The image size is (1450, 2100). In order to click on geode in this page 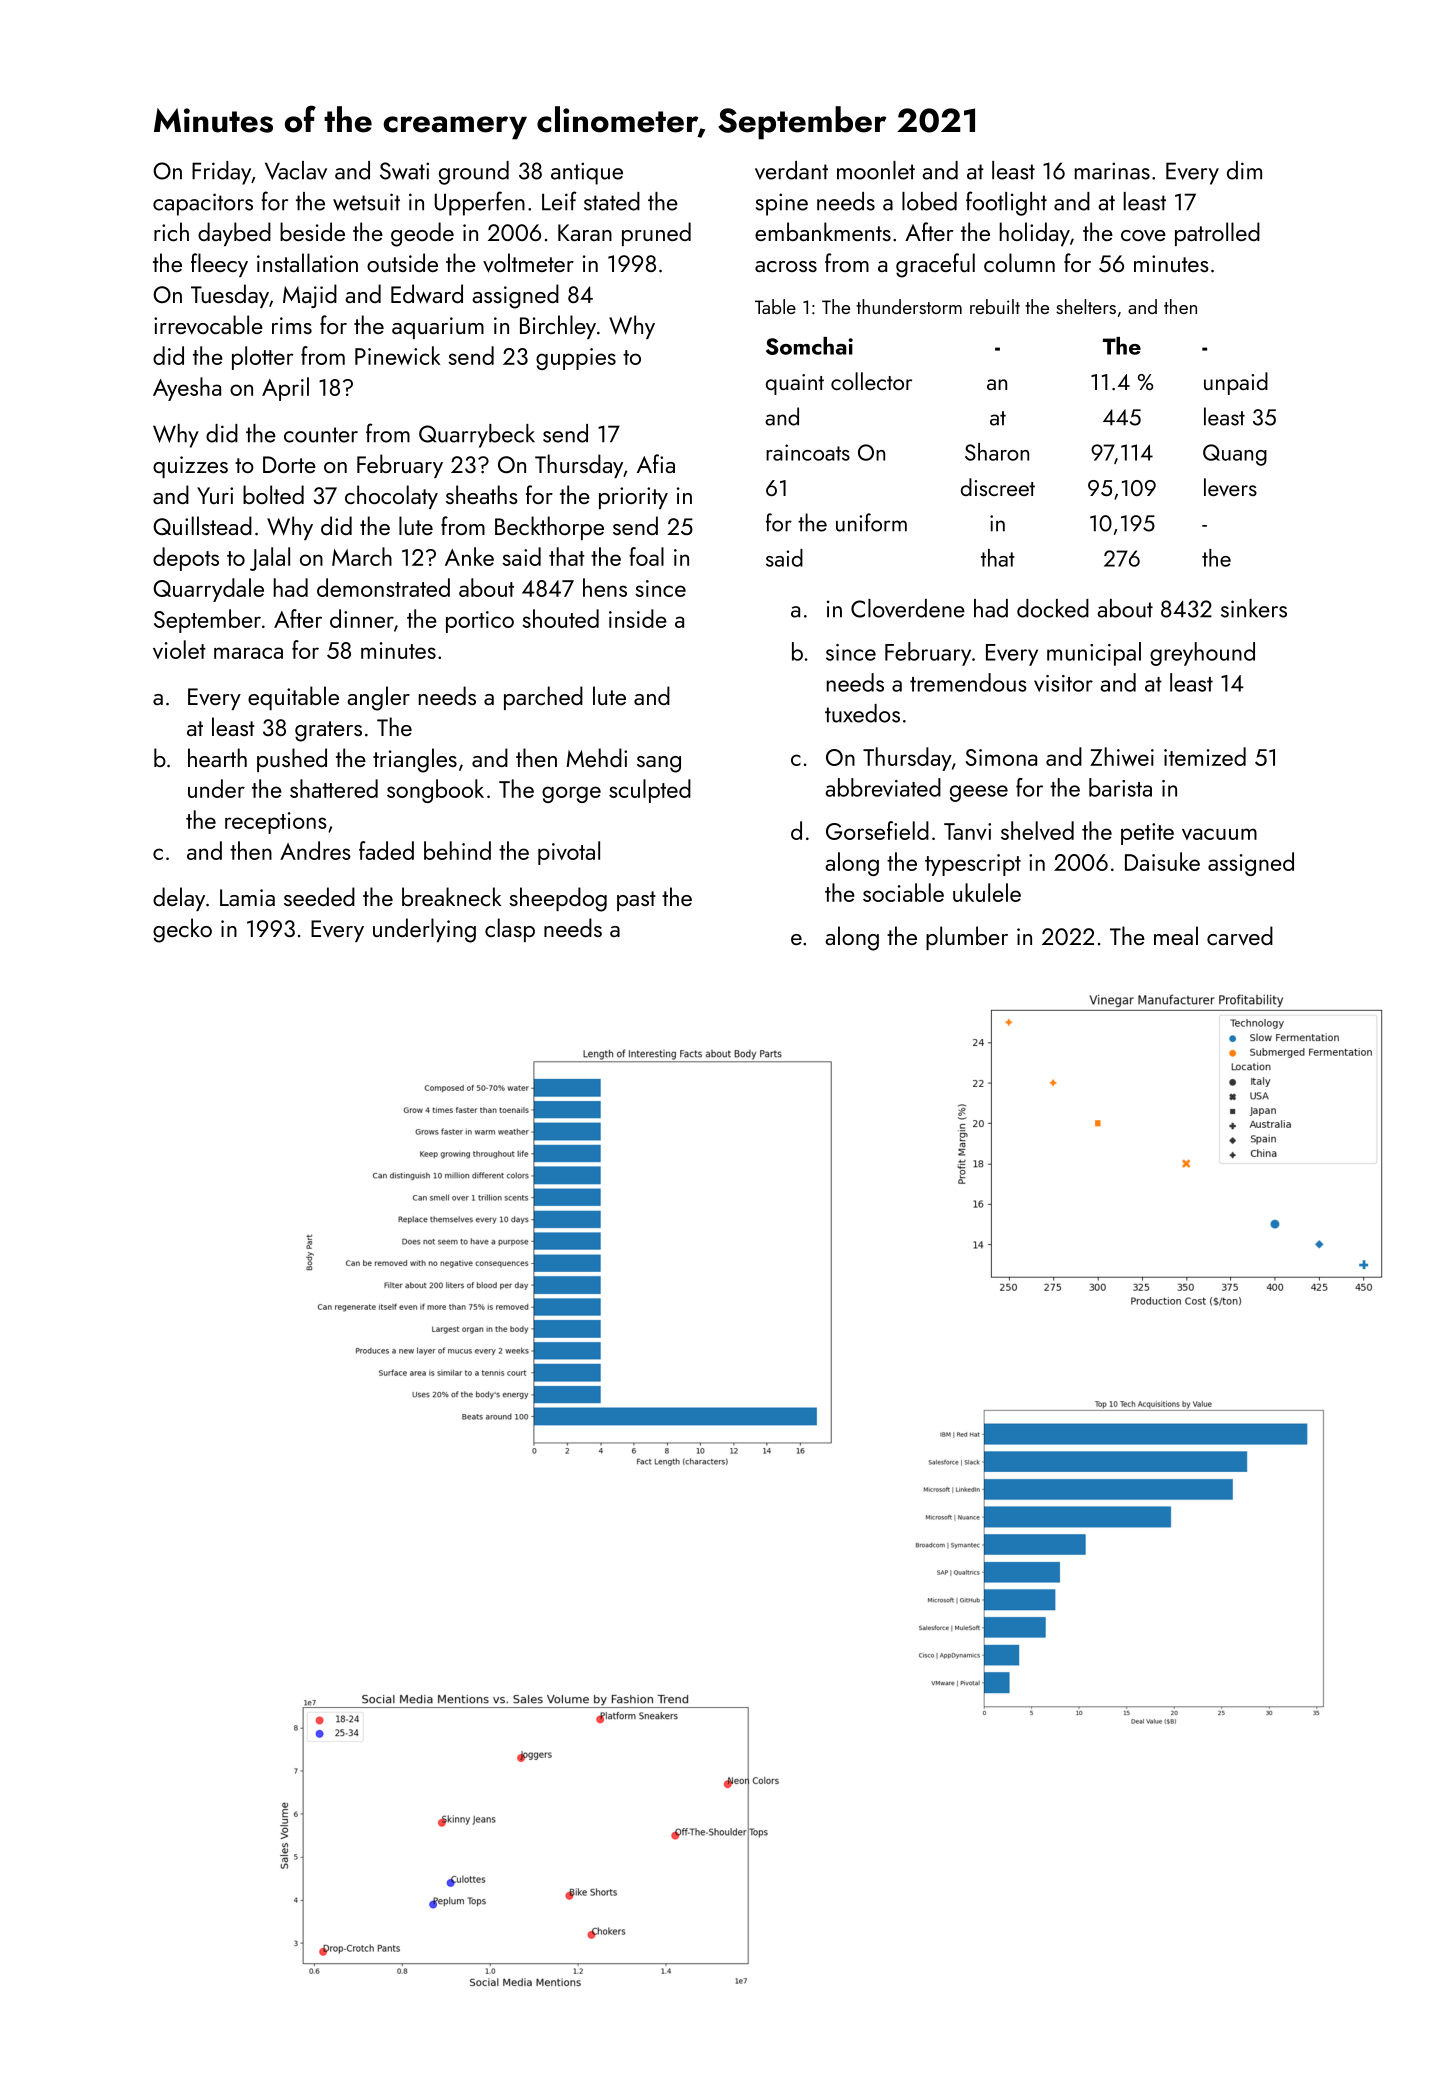, I will do `click(422, 234)`.
